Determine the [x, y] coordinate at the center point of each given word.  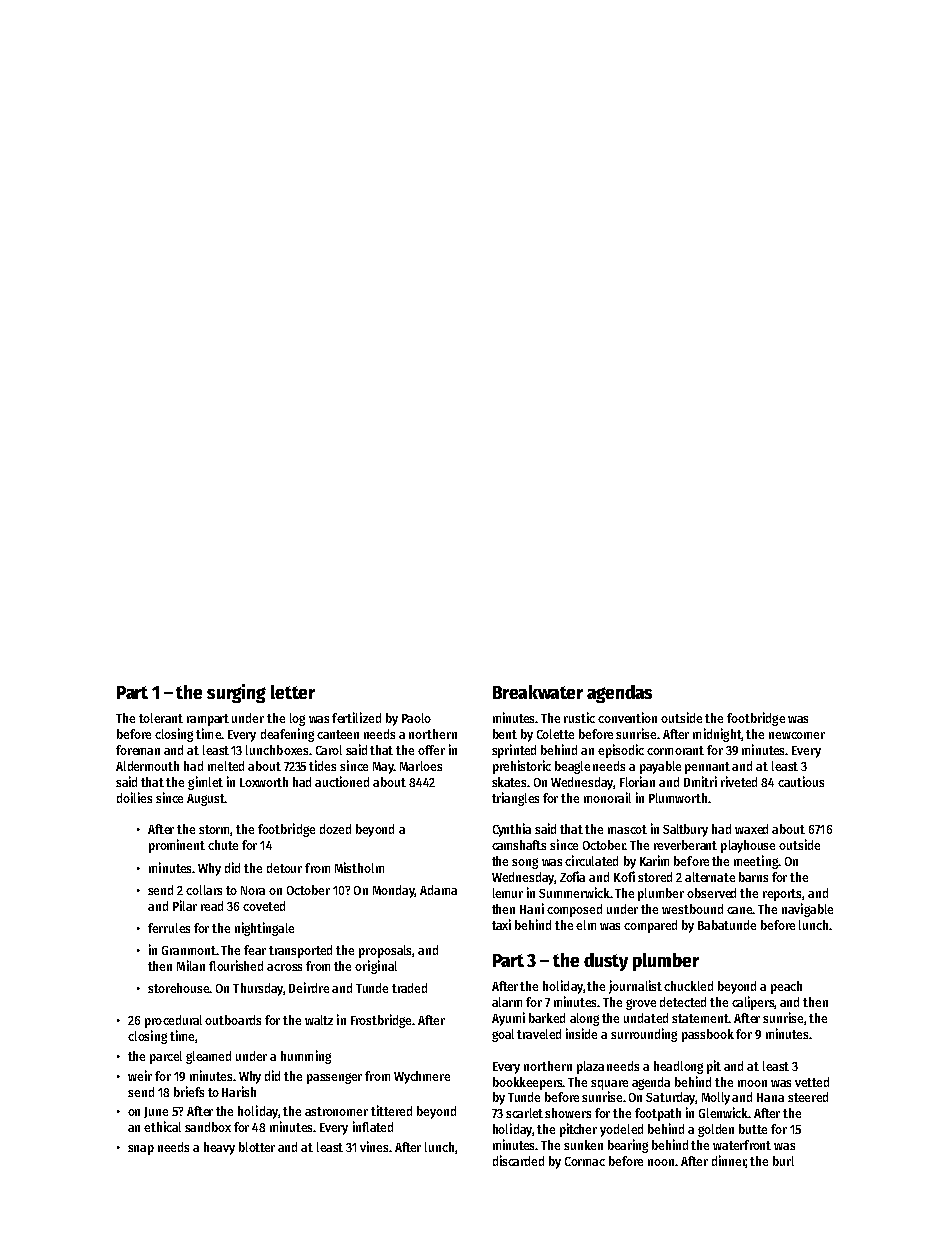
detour [284, 868]
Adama [438, 890]
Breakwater [538, 692]
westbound [692, 909]
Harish [239, 1091]
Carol [329, 750]
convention [627, 717]
